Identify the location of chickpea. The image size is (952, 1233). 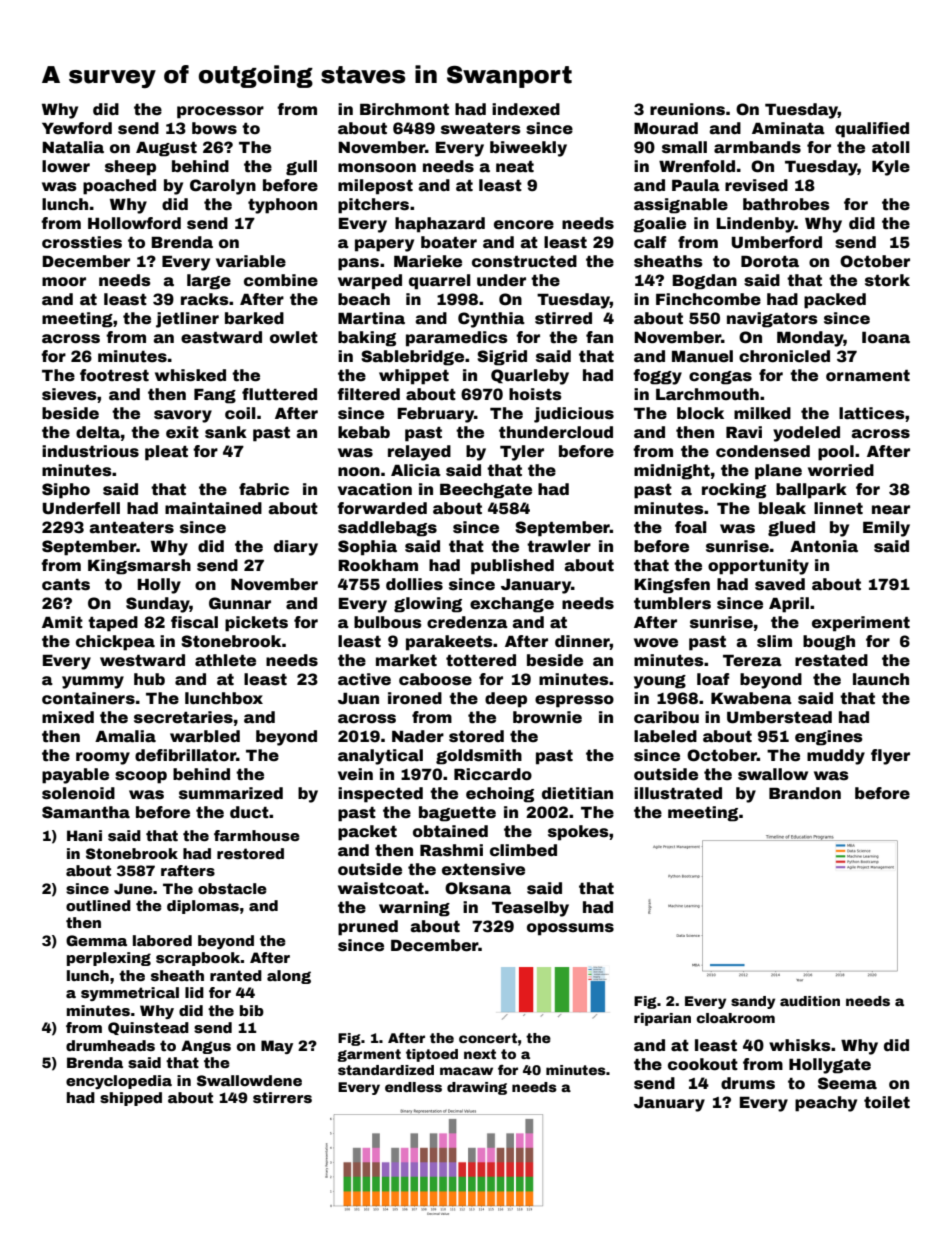
(115, 643).
